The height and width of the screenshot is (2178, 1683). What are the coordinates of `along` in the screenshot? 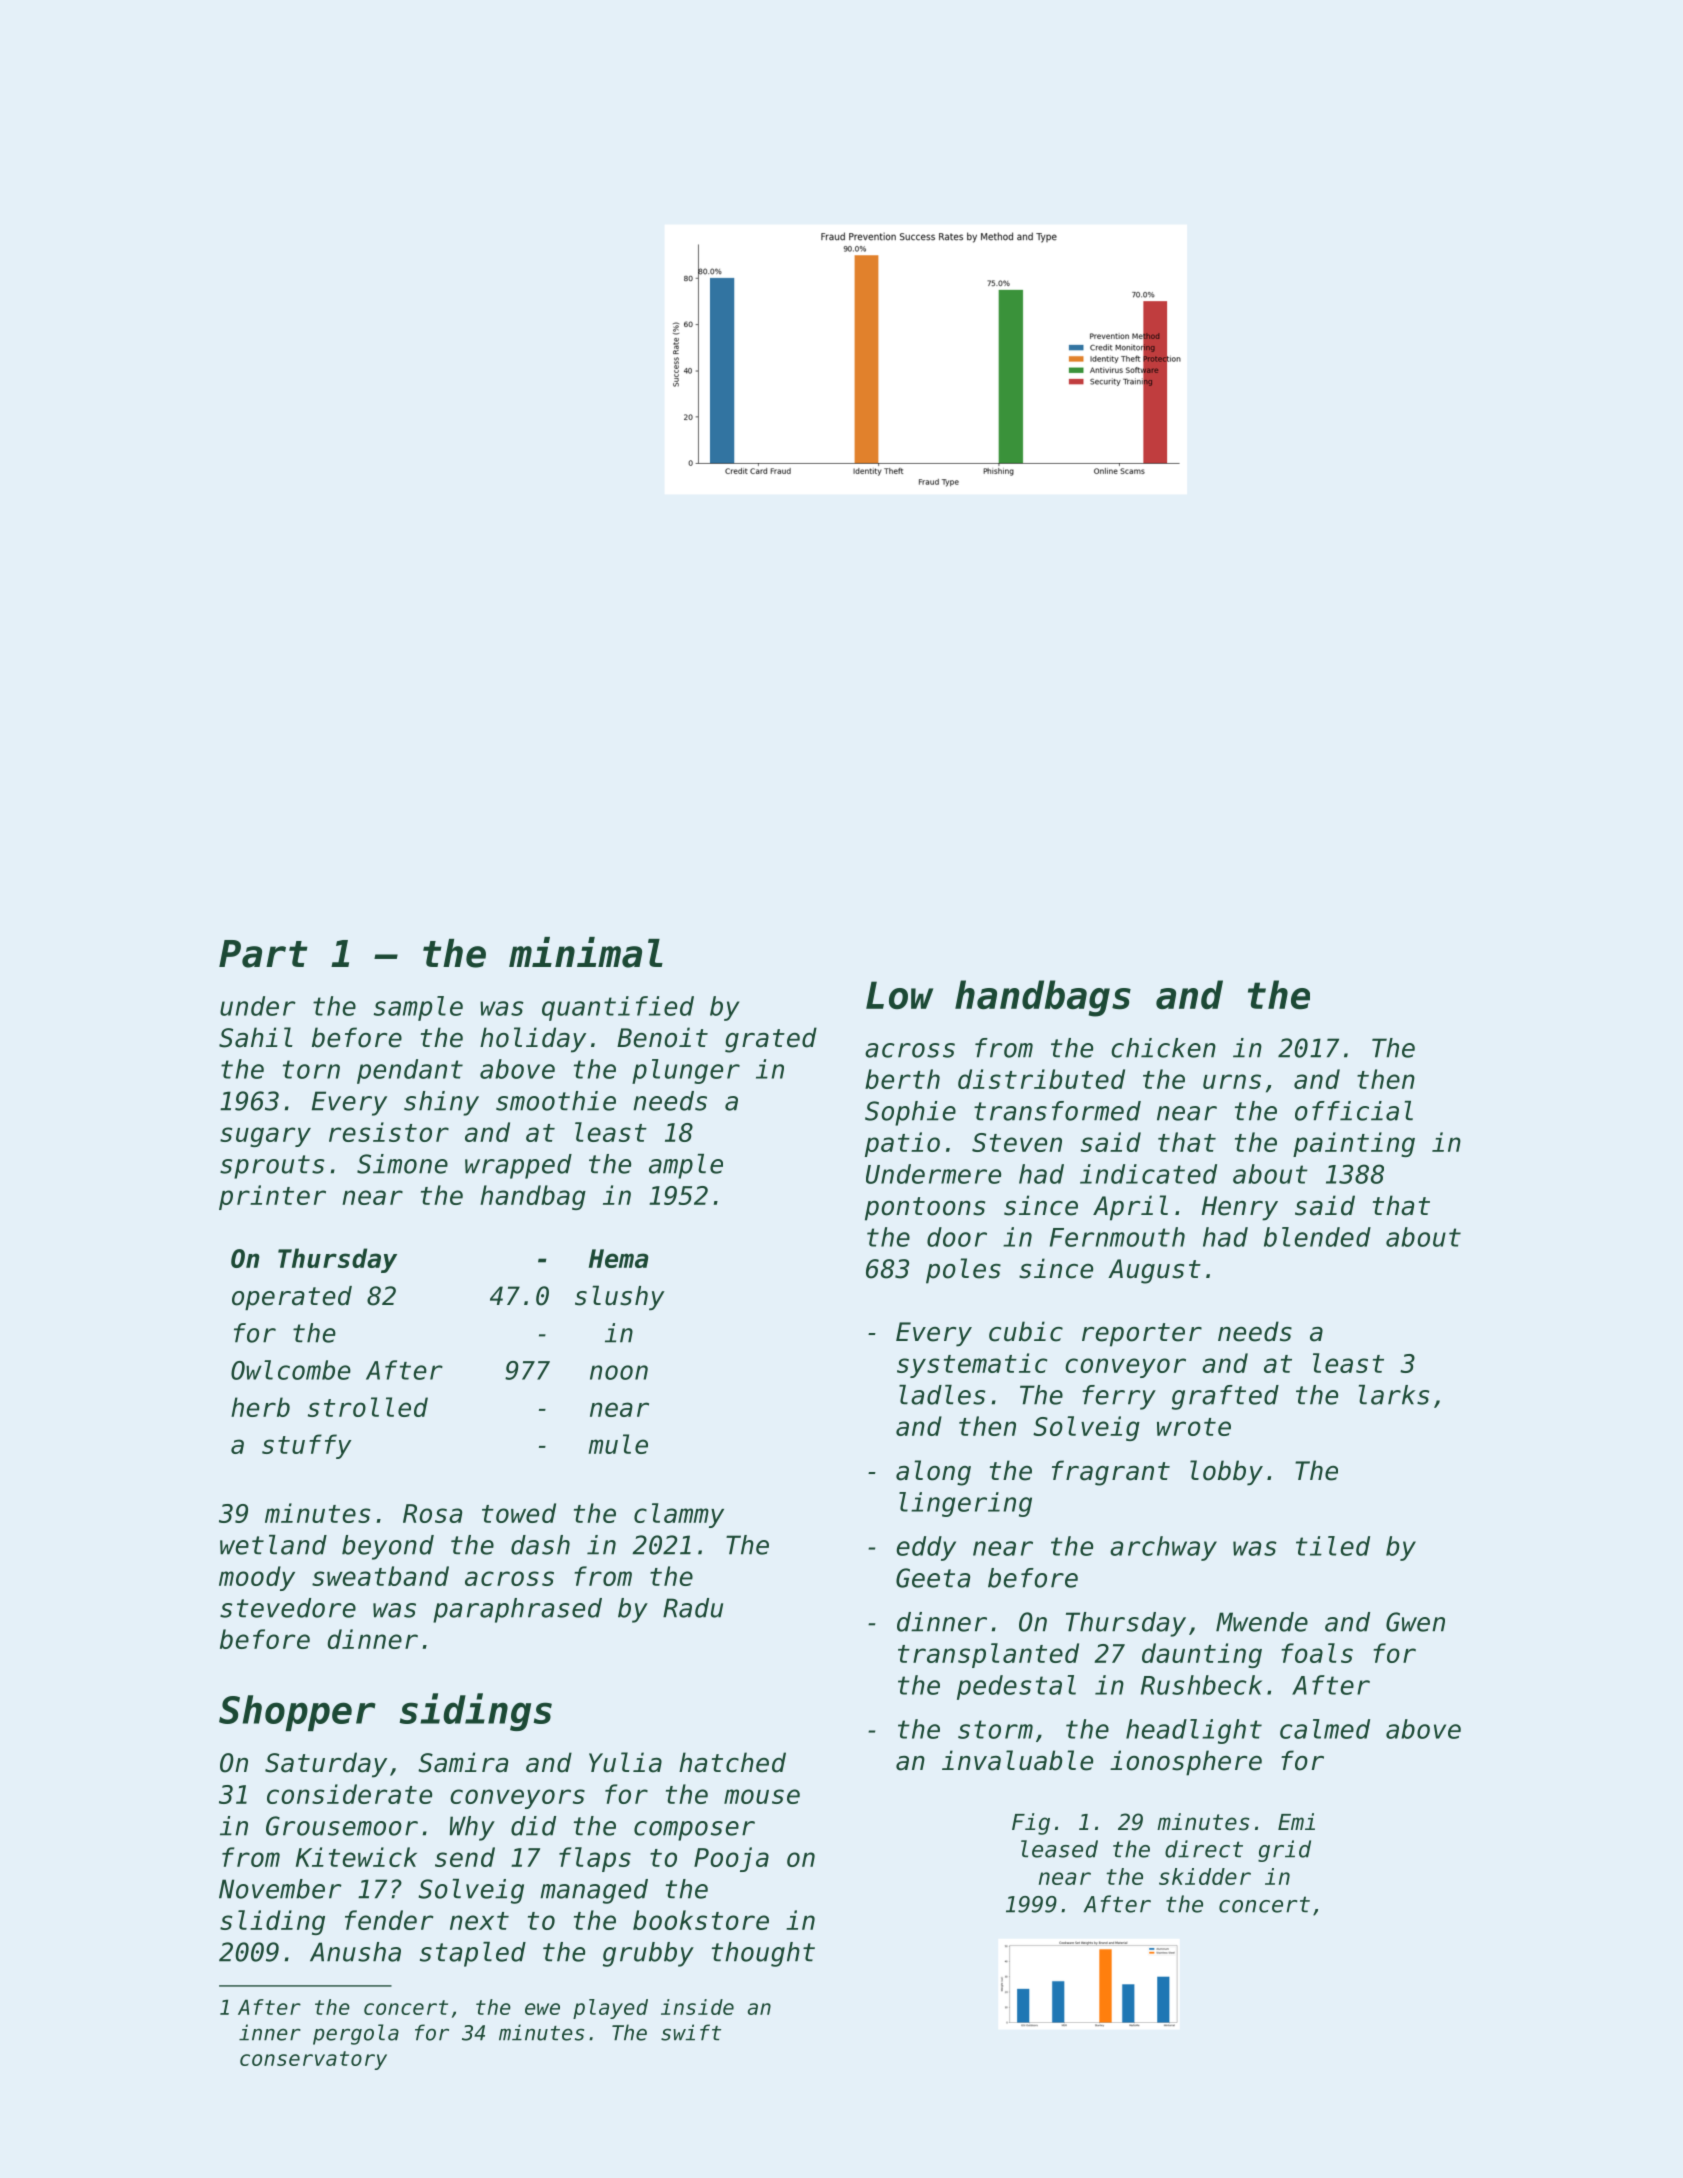 It's located at (933, 1473).
